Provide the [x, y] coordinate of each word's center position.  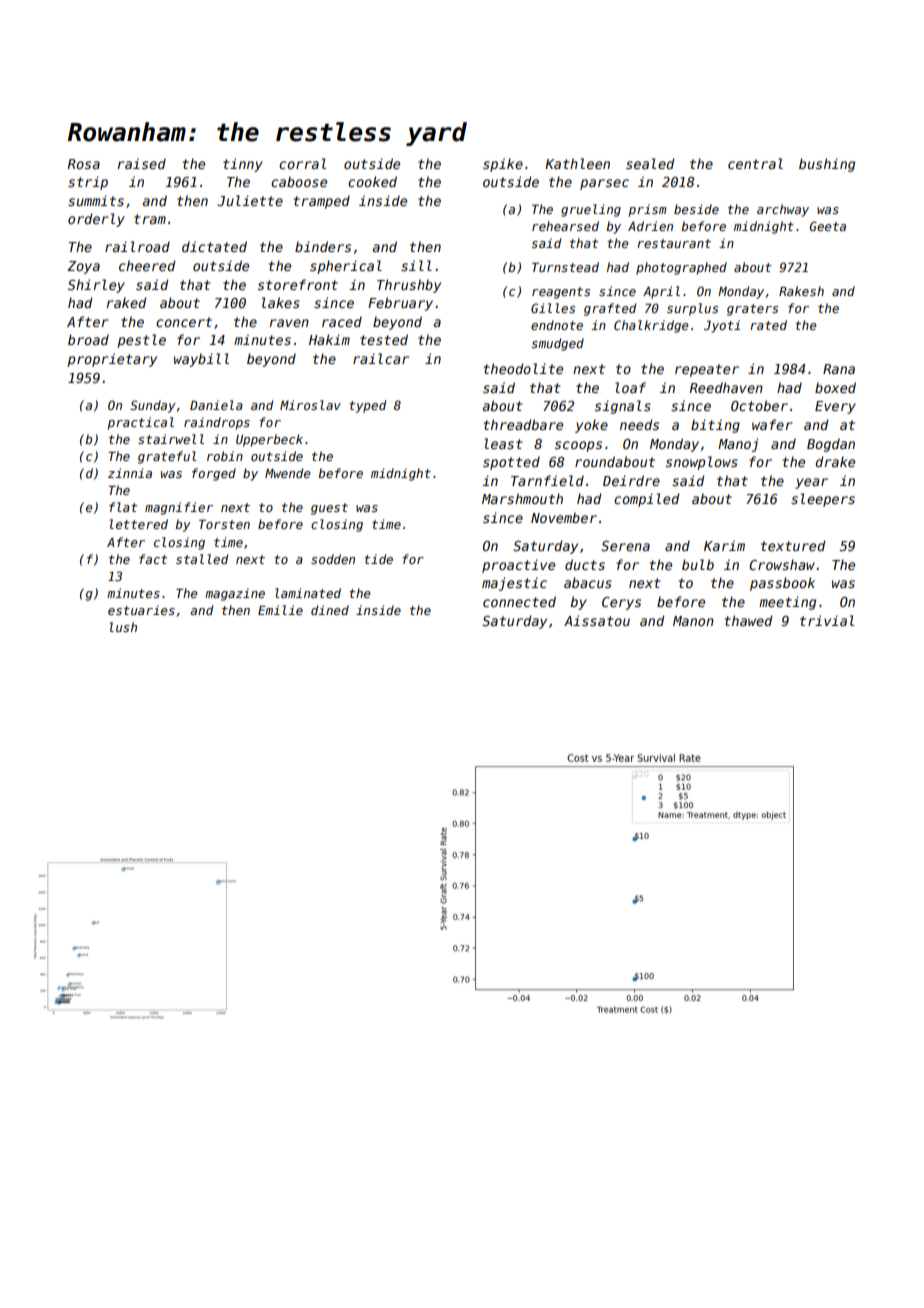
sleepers [823, 500]
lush [123, 627]
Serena [625, 546]
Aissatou [597, 620]
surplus [692, 309]
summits [96, 200]
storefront [298, 284]
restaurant [674, 243]
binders [323, 246]
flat [123, 507]
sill [416, 265]
